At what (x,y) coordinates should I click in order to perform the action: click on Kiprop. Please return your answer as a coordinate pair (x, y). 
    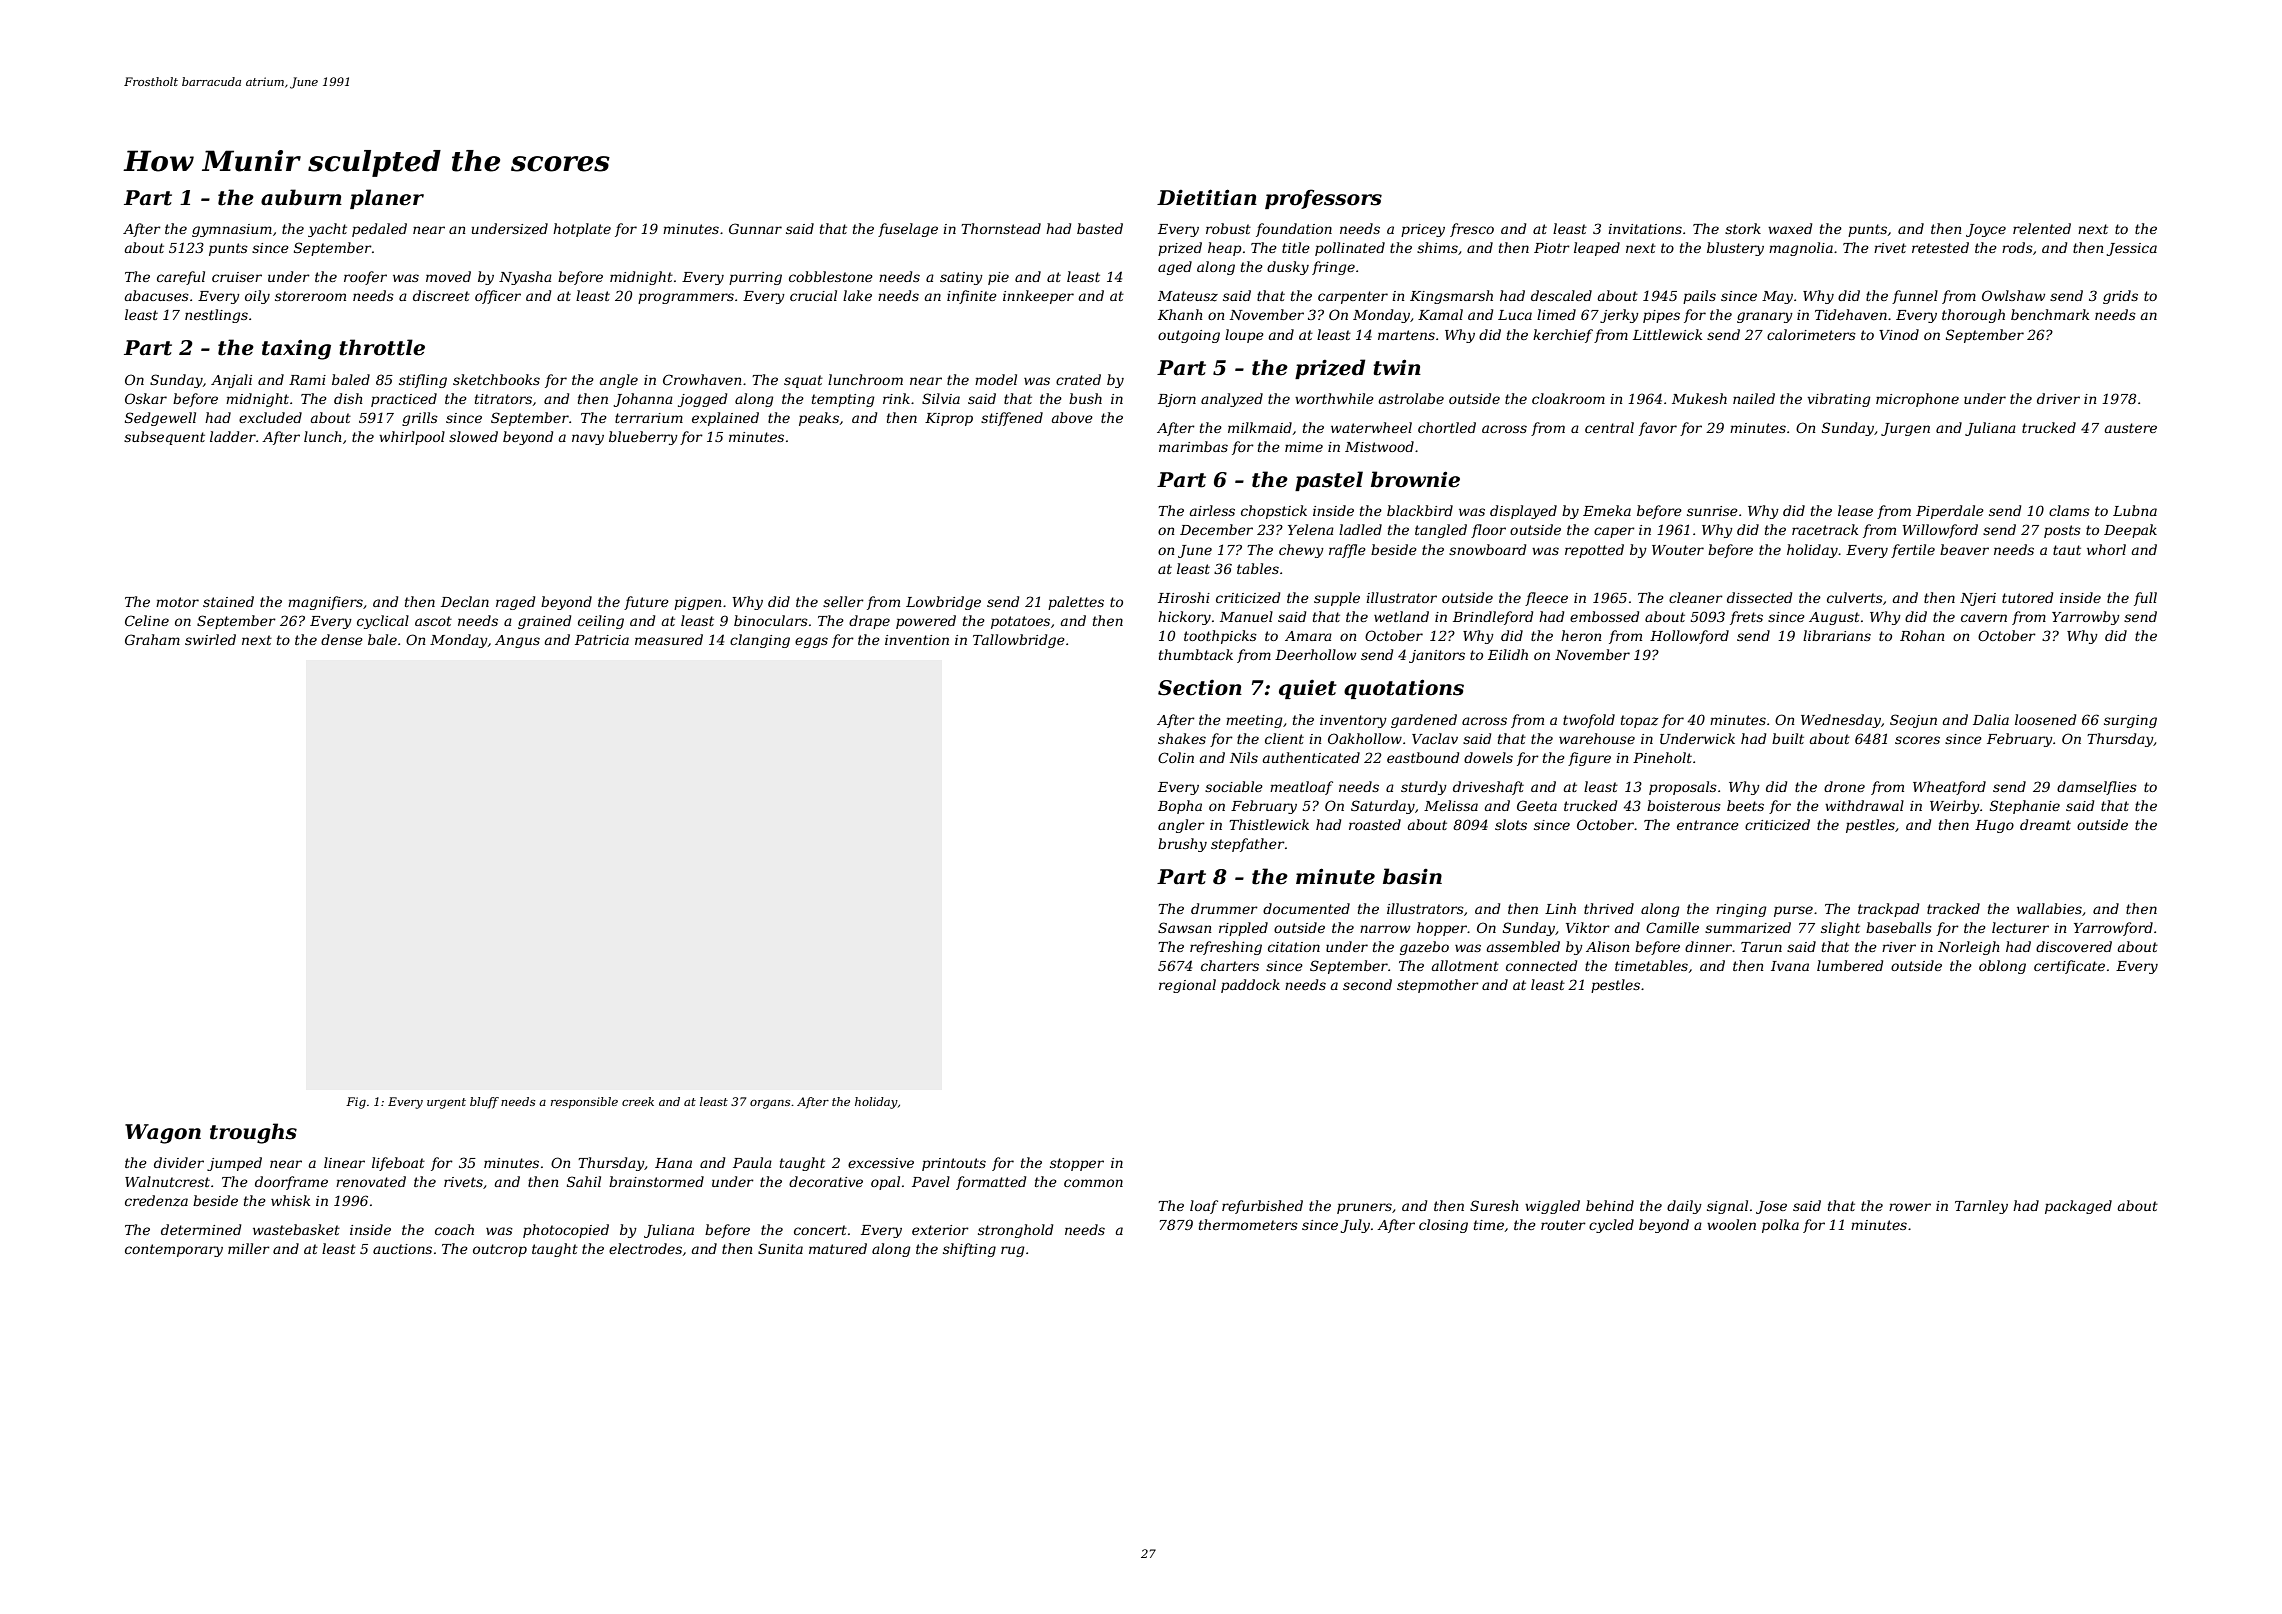
    Looking at the image, I should click on (949, 419).
